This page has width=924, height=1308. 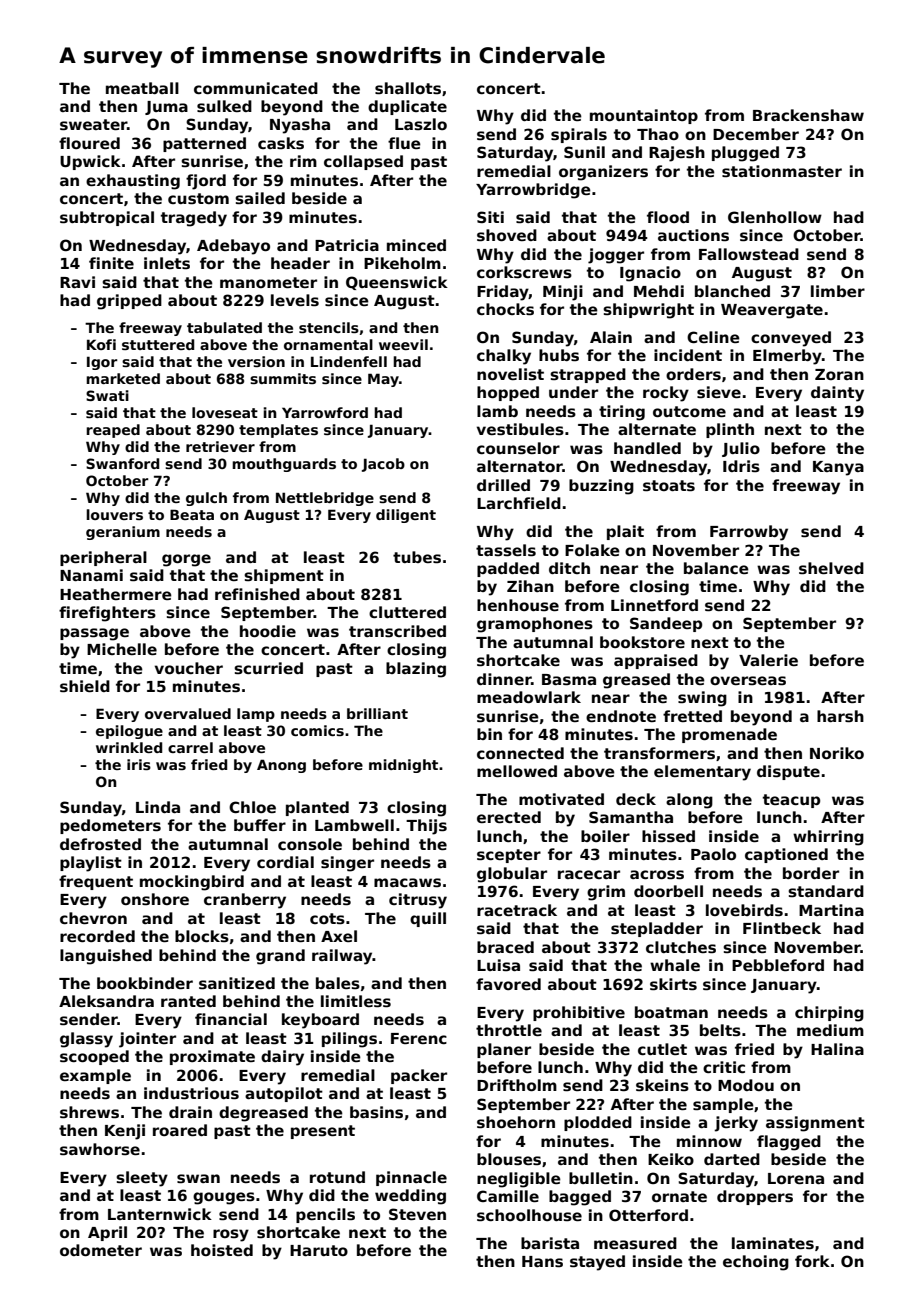 What do you see at coordinates (101, 1250) in the page?
I see `odometer` at bounding box center [101, 1250].
